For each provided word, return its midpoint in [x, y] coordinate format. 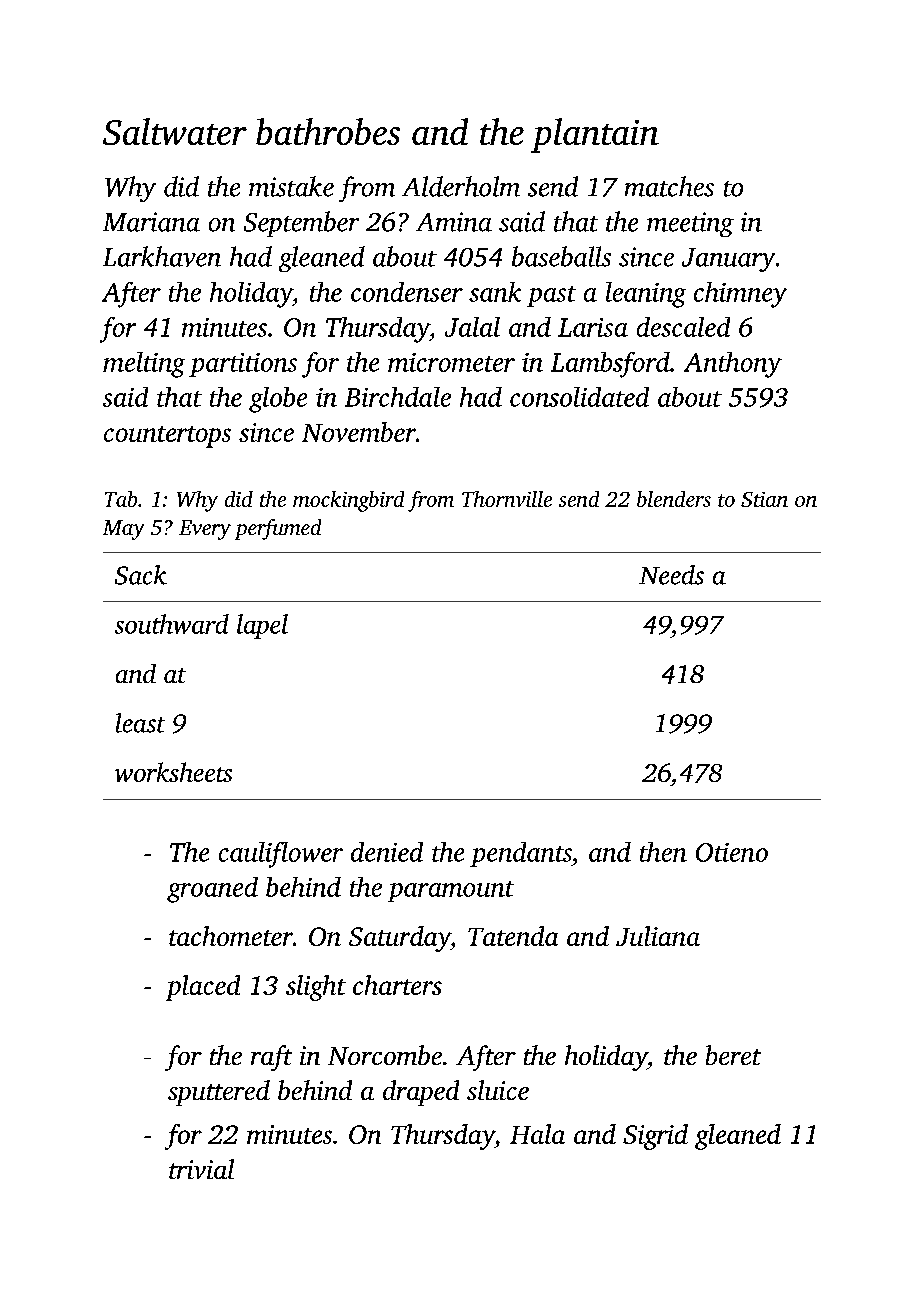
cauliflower [281, 855]
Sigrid [655, 1137]
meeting [690, 224]
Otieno [732, 852]
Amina [454, 222]
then [663, 852]
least [140, 723]
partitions [243, 365]
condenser [407, 292]
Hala [537, 1134]
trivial [201, 1169]
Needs [671, 575]
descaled [683, 327]
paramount [451, 891]
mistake [291, 186]
